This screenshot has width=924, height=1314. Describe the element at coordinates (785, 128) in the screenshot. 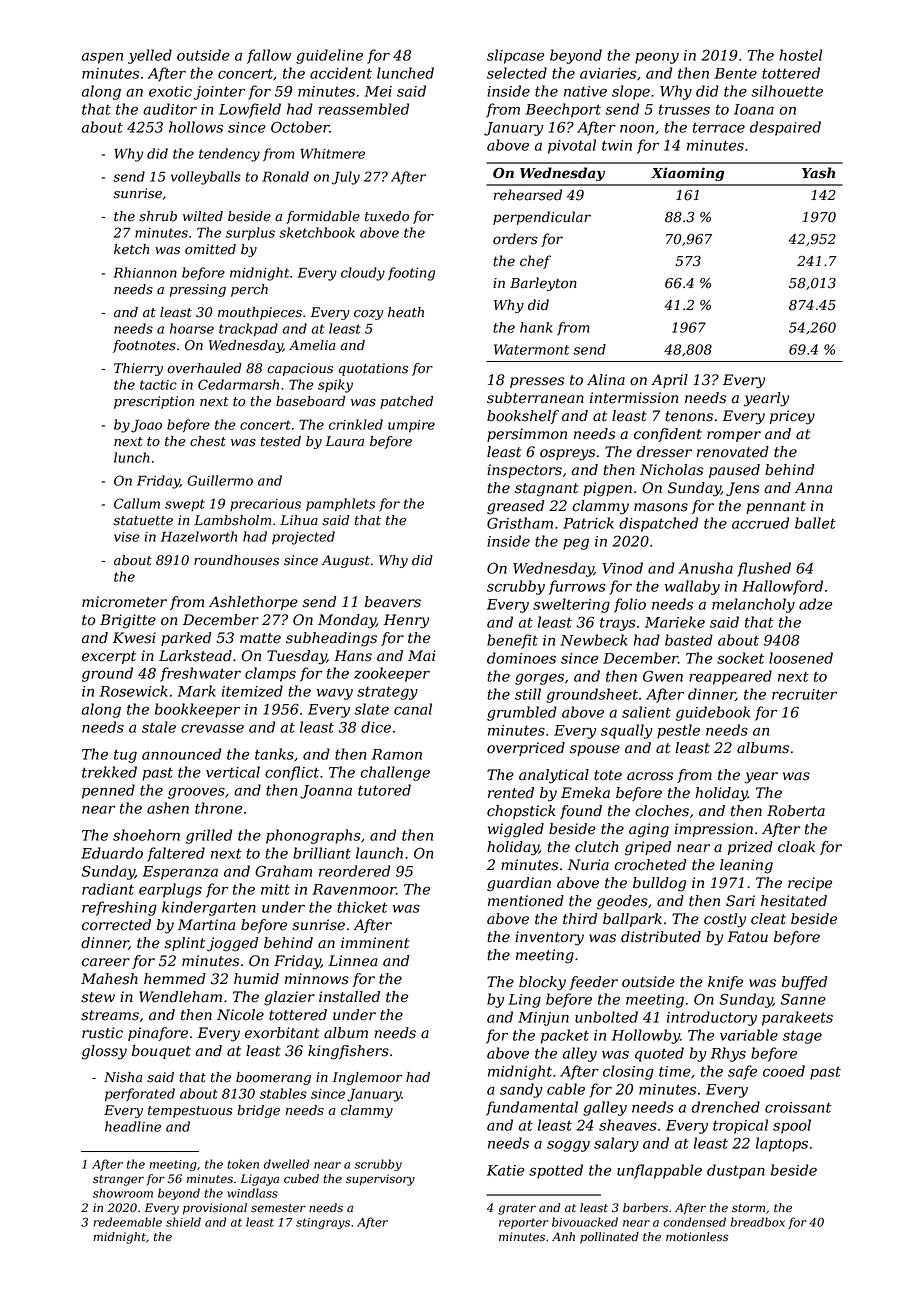

I see `despaired` at that location.
